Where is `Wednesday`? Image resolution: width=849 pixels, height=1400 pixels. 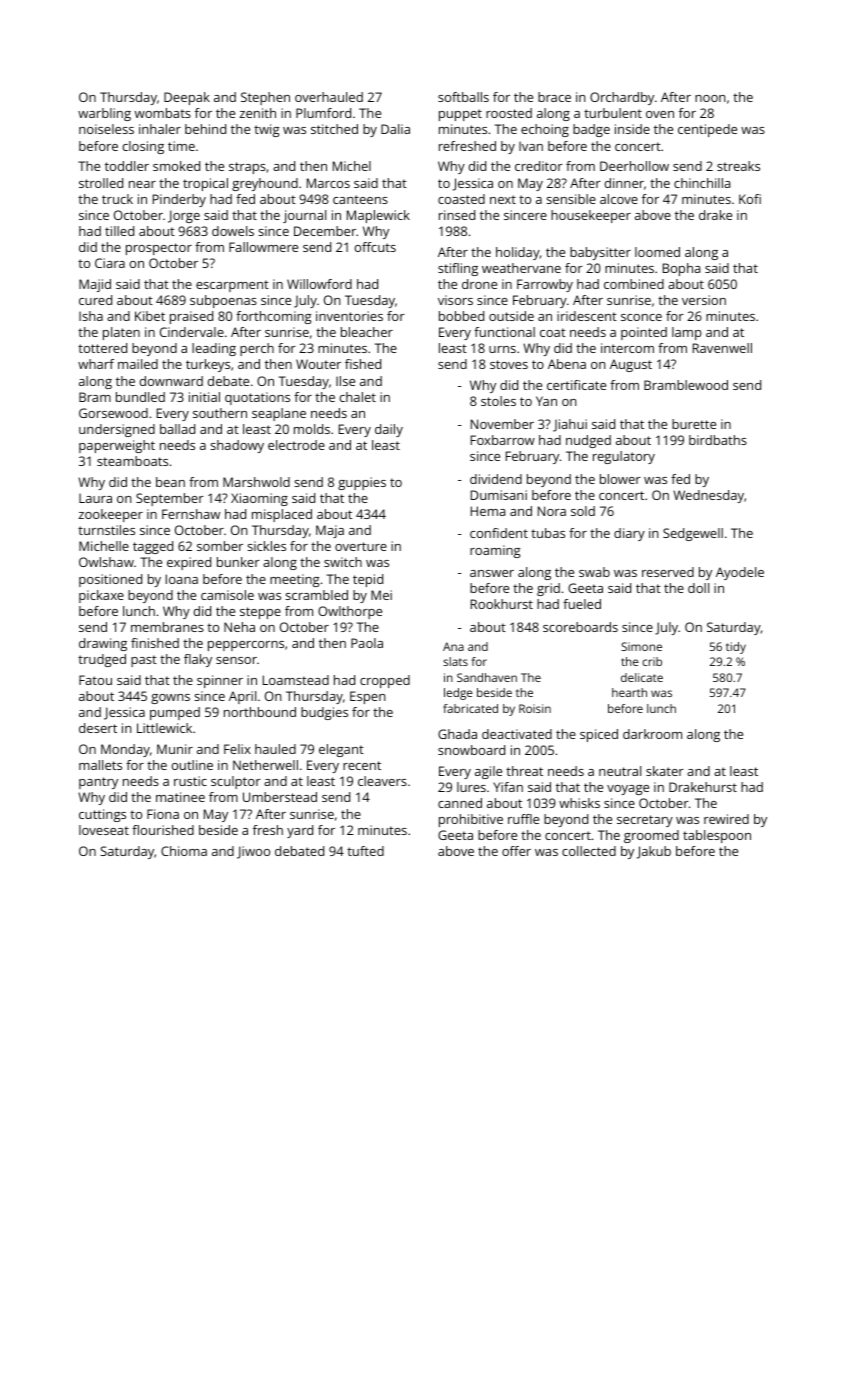
Wednesday is located at coordinates (708, 496).
